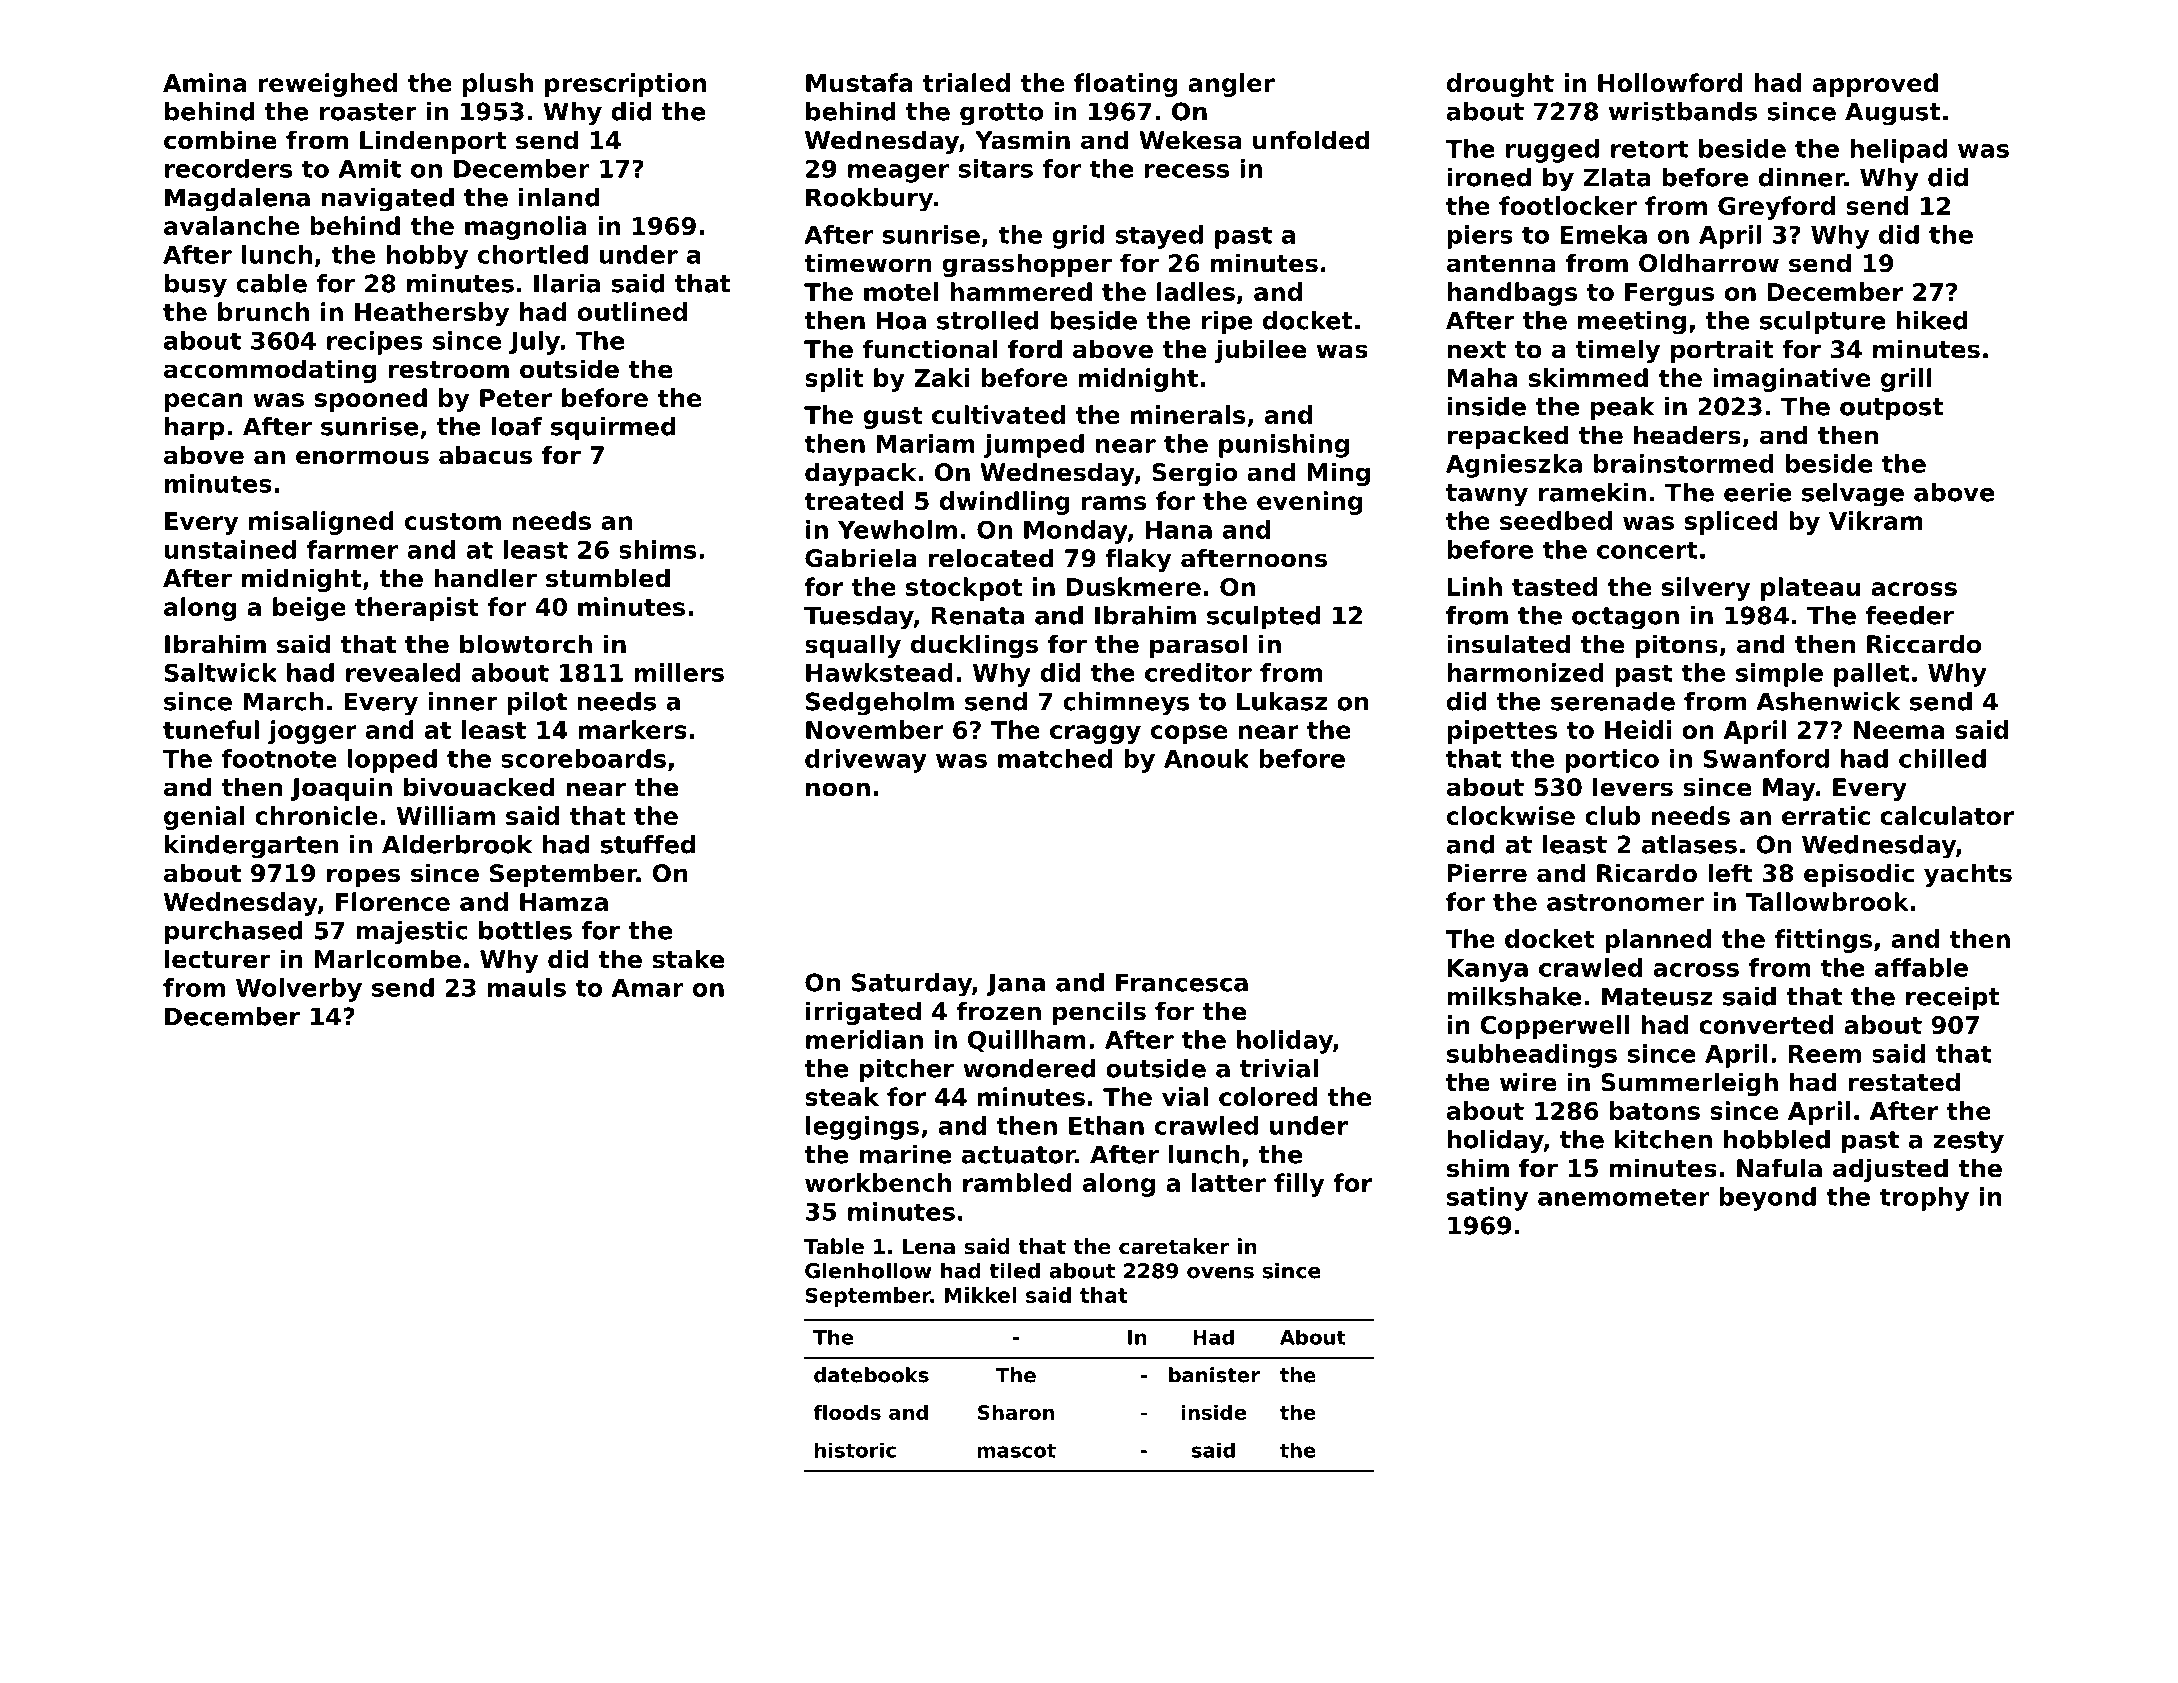 The width and height of the screenshot is (2178, 1683). Describe the element at coordinates (1875, 85) in the screenshot. I see `approved` at that location.
